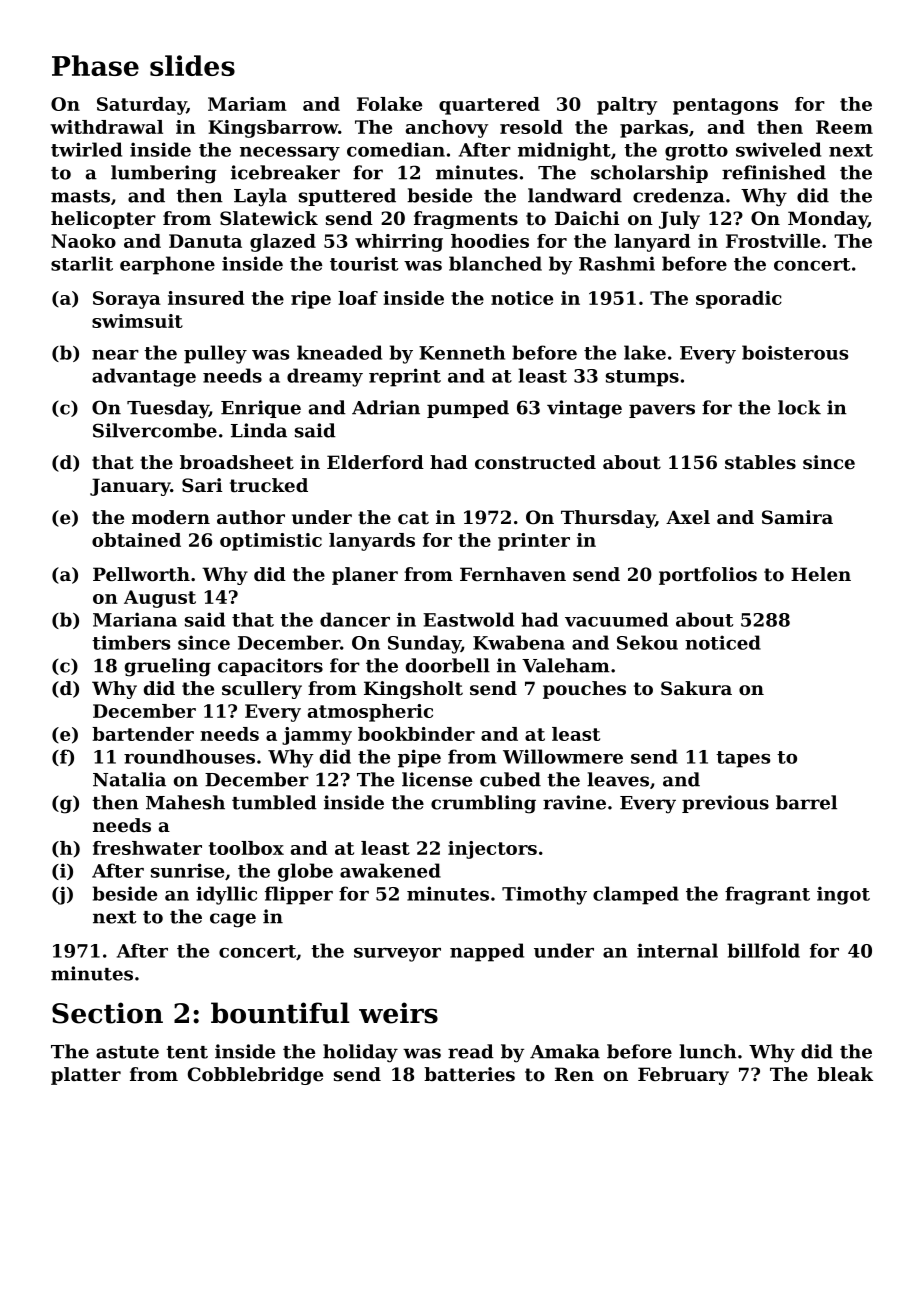 The image size is (924, 1308). Describe the element at coordinates (535, 462) in the page. I see `constructed` at that location.
